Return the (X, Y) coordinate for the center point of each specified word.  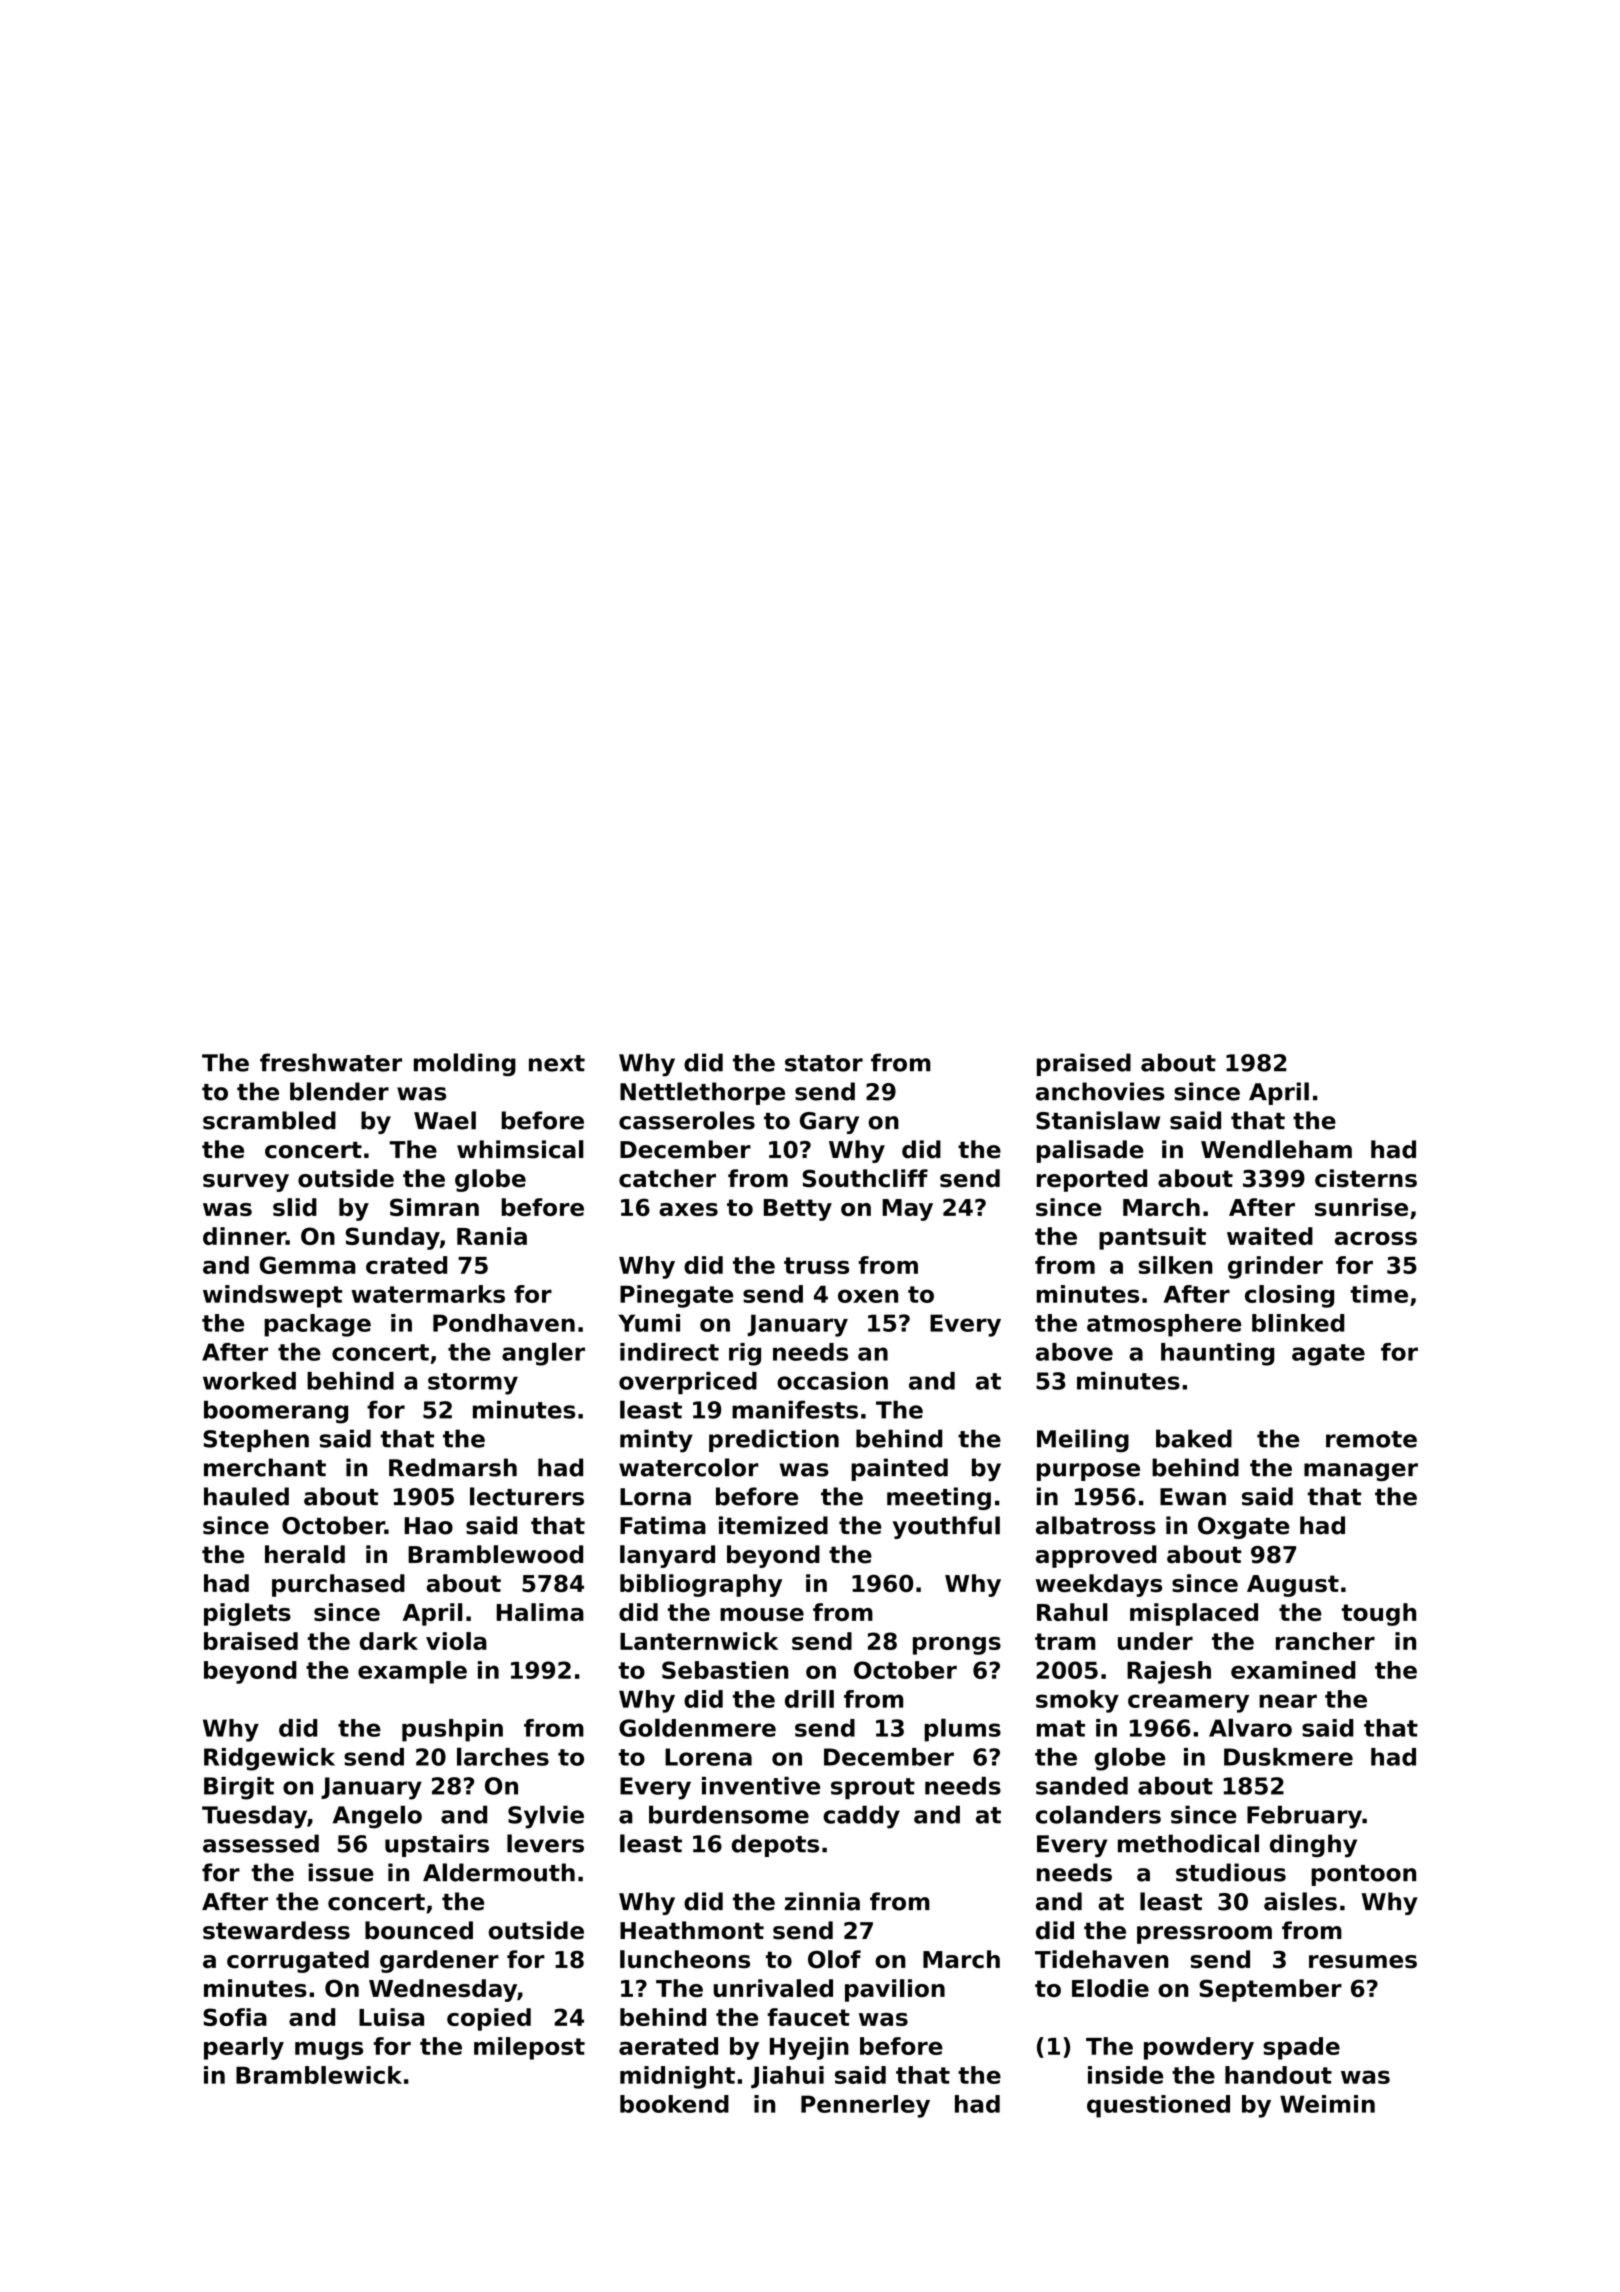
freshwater (331, 1062)
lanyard (667, 1556)
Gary (829, 1123)
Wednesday (443, 1990)
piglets (247, 1614)
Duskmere (1288, 1757)
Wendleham (1276, 1149)
